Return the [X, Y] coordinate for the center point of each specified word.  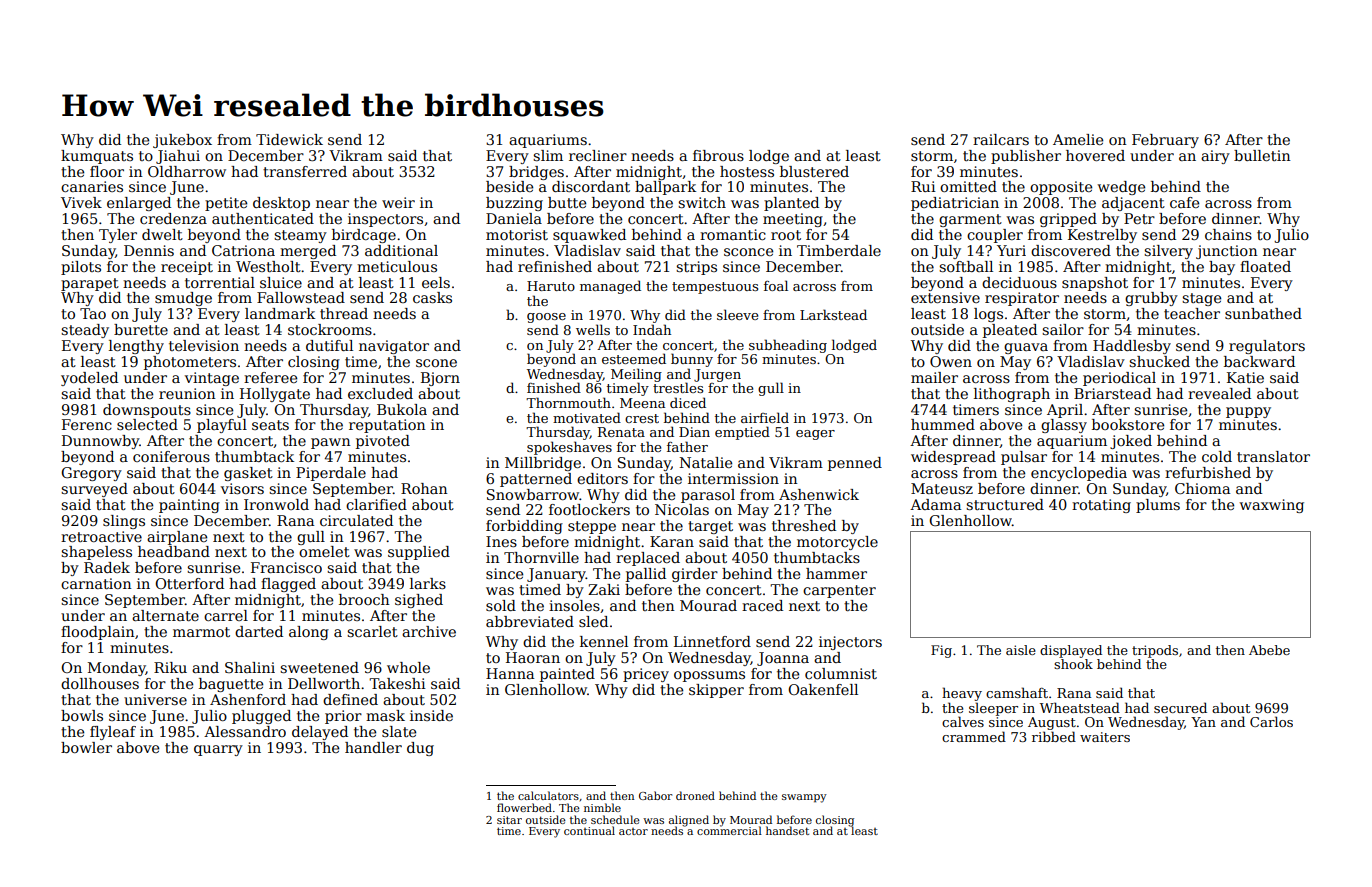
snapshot [1095, 284]
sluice [281, 282]
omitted [968, 186]
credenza [173, 218]
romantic [733, 234]
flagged [288, 585]
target [710, 527]
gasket [248, 474]
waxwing [1272, 506]
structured [1005, 504]
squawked [589, 236]
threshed [804, 525]
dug [420, 749]
